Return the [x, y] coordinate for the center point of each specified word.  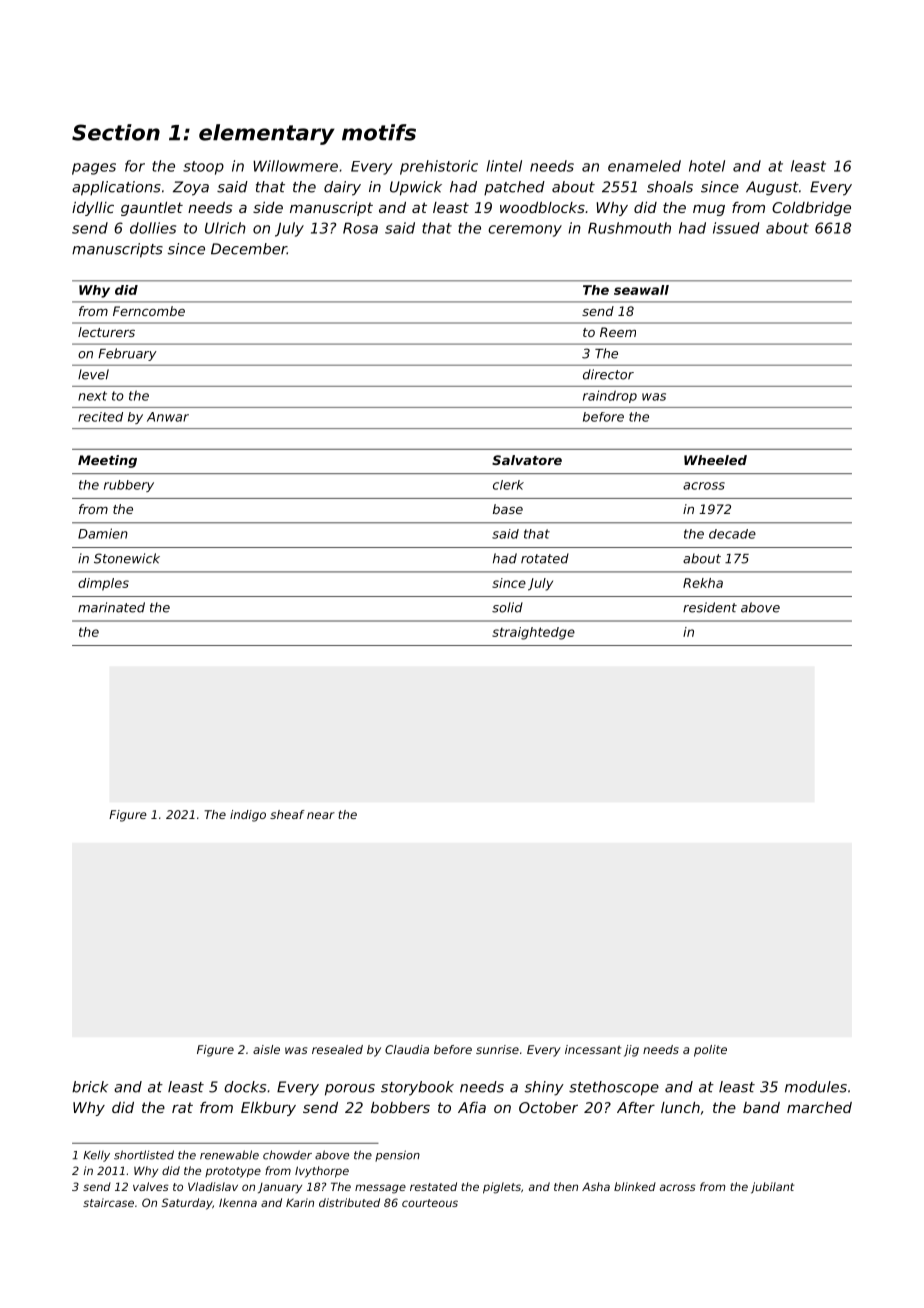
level [93, 374]
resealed [337, 1049]
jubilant [773, 1188]
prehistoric [439, 167]
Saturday [186, 1204]
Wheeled [715, 460]
